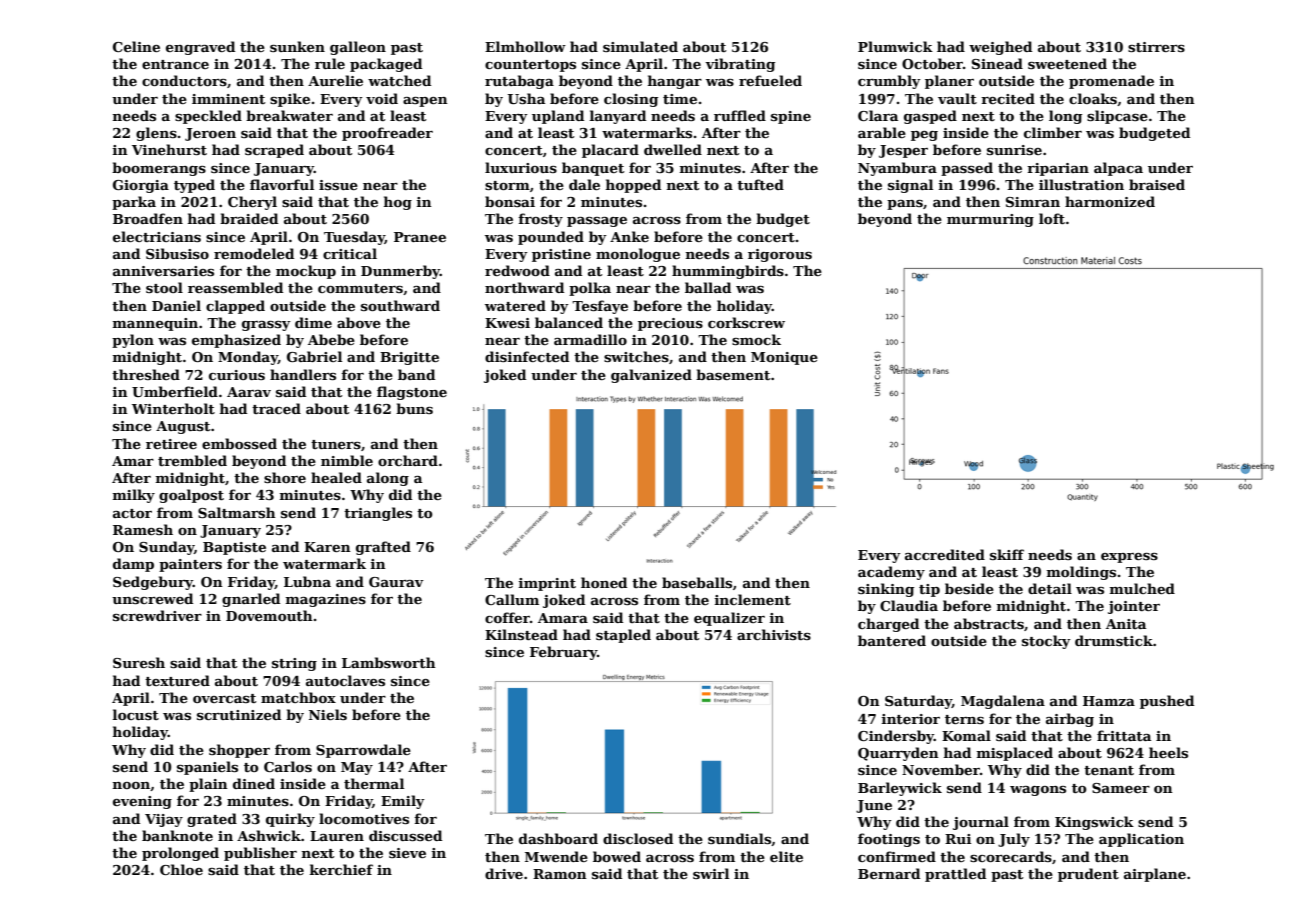 The height and width of the screenshot is (924, 1308). Describe the element at coordinates (285, 477) in the screenshot. I see `shore` at that location.
